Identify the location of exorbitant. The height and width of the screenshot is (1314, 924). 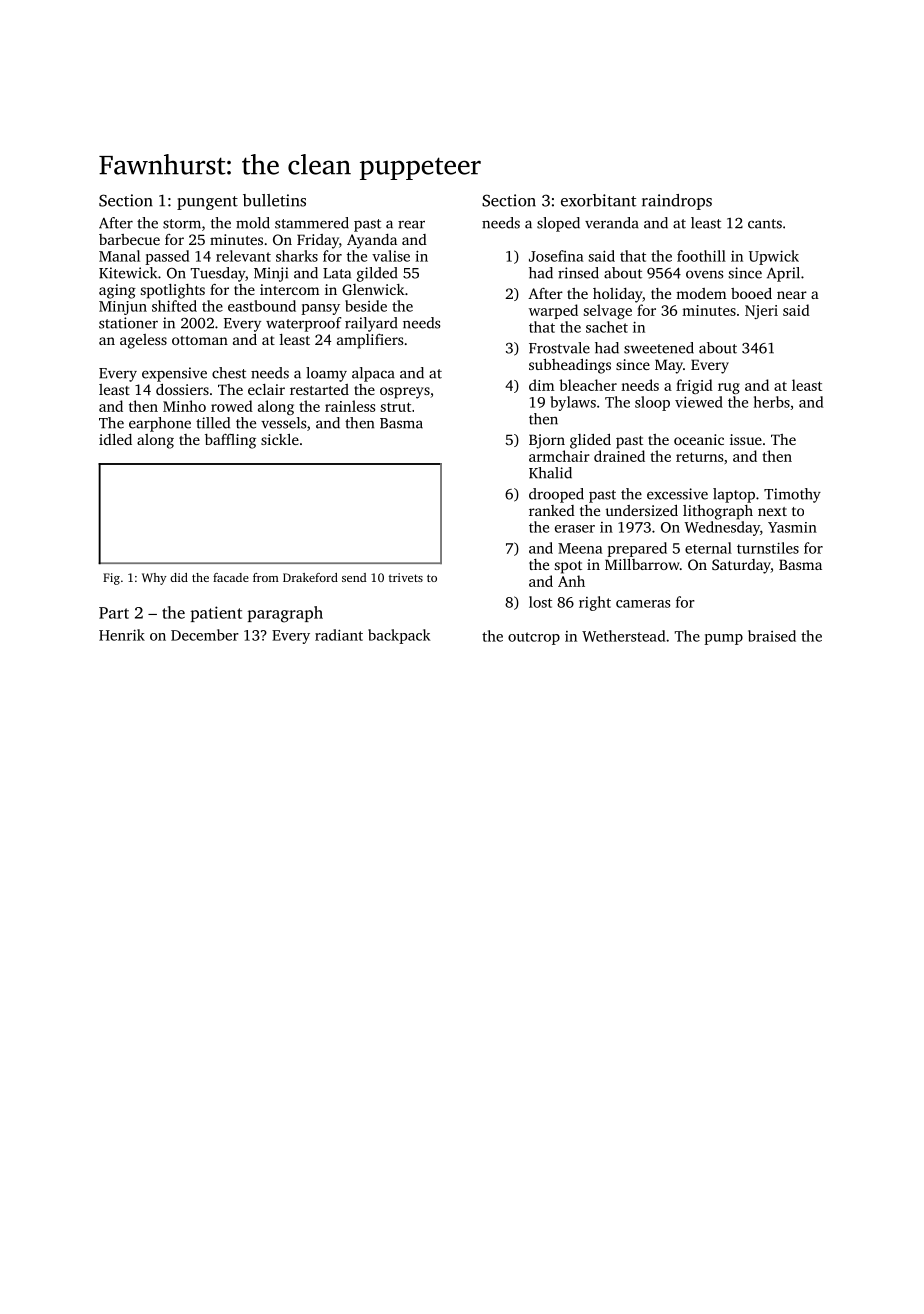
(598, 200).
